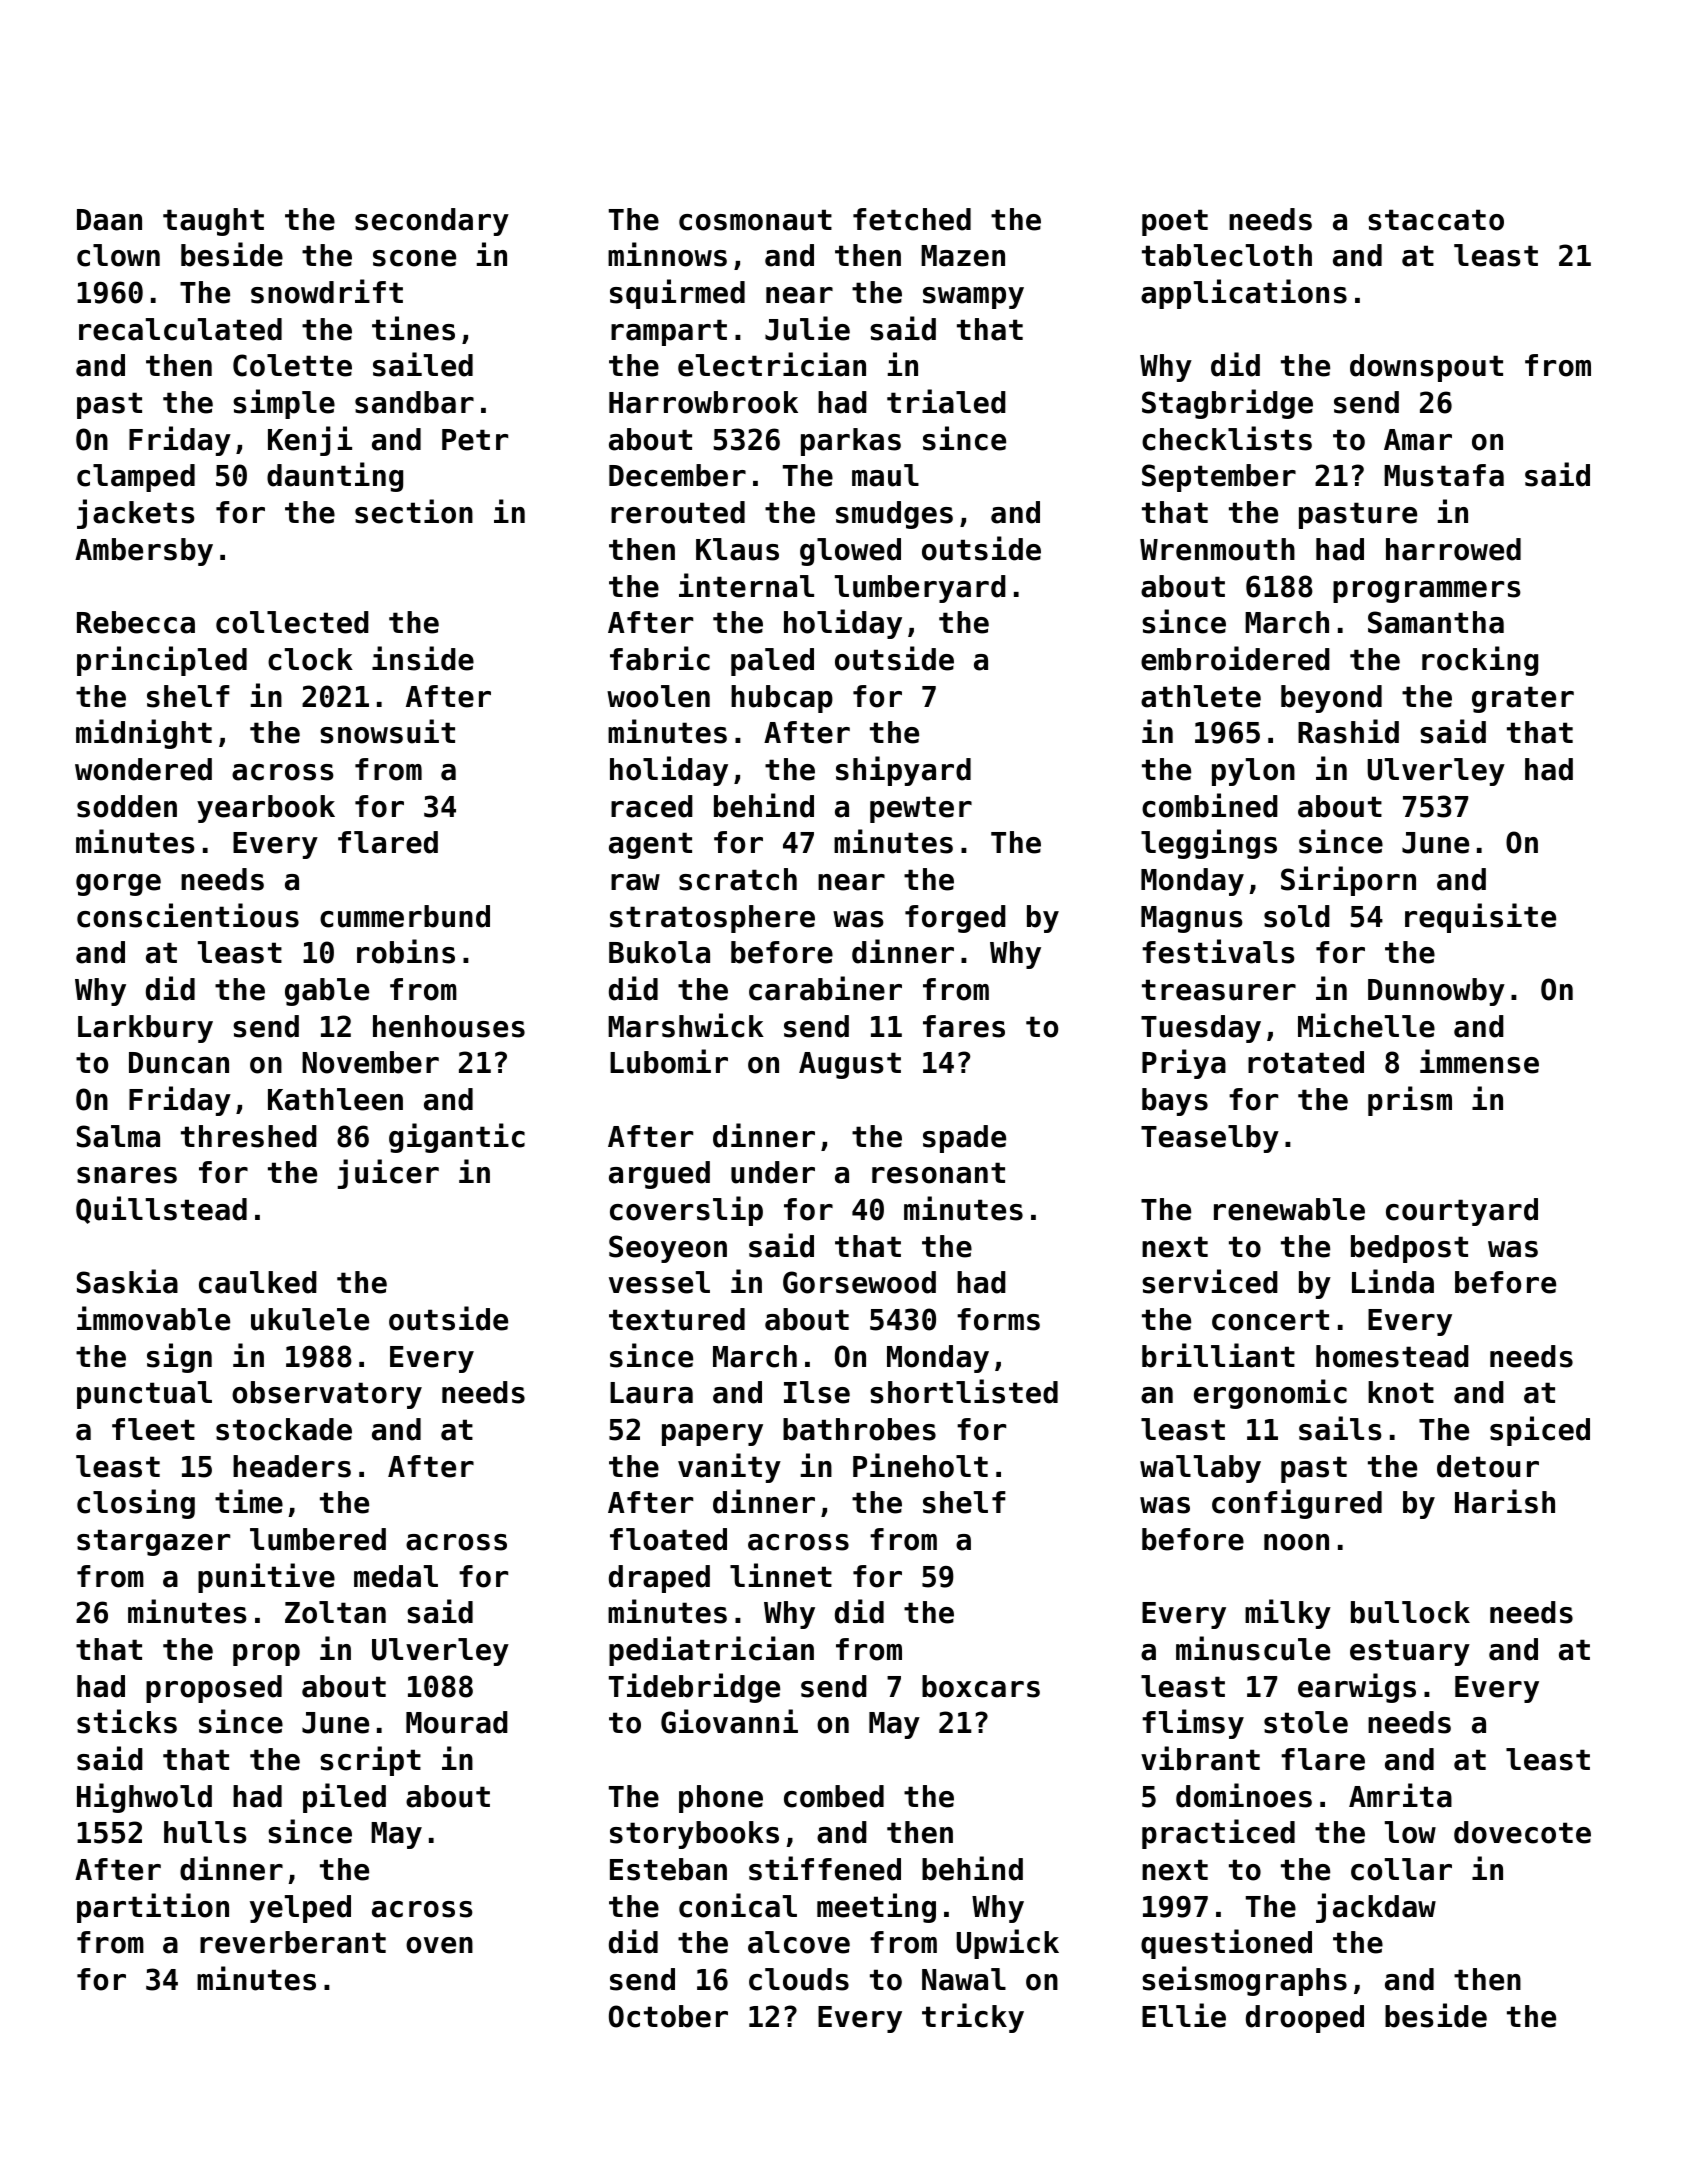 The height and width of the screenshot is (2178, 1683). I want to click on reverberant, so click(293, 1942).
